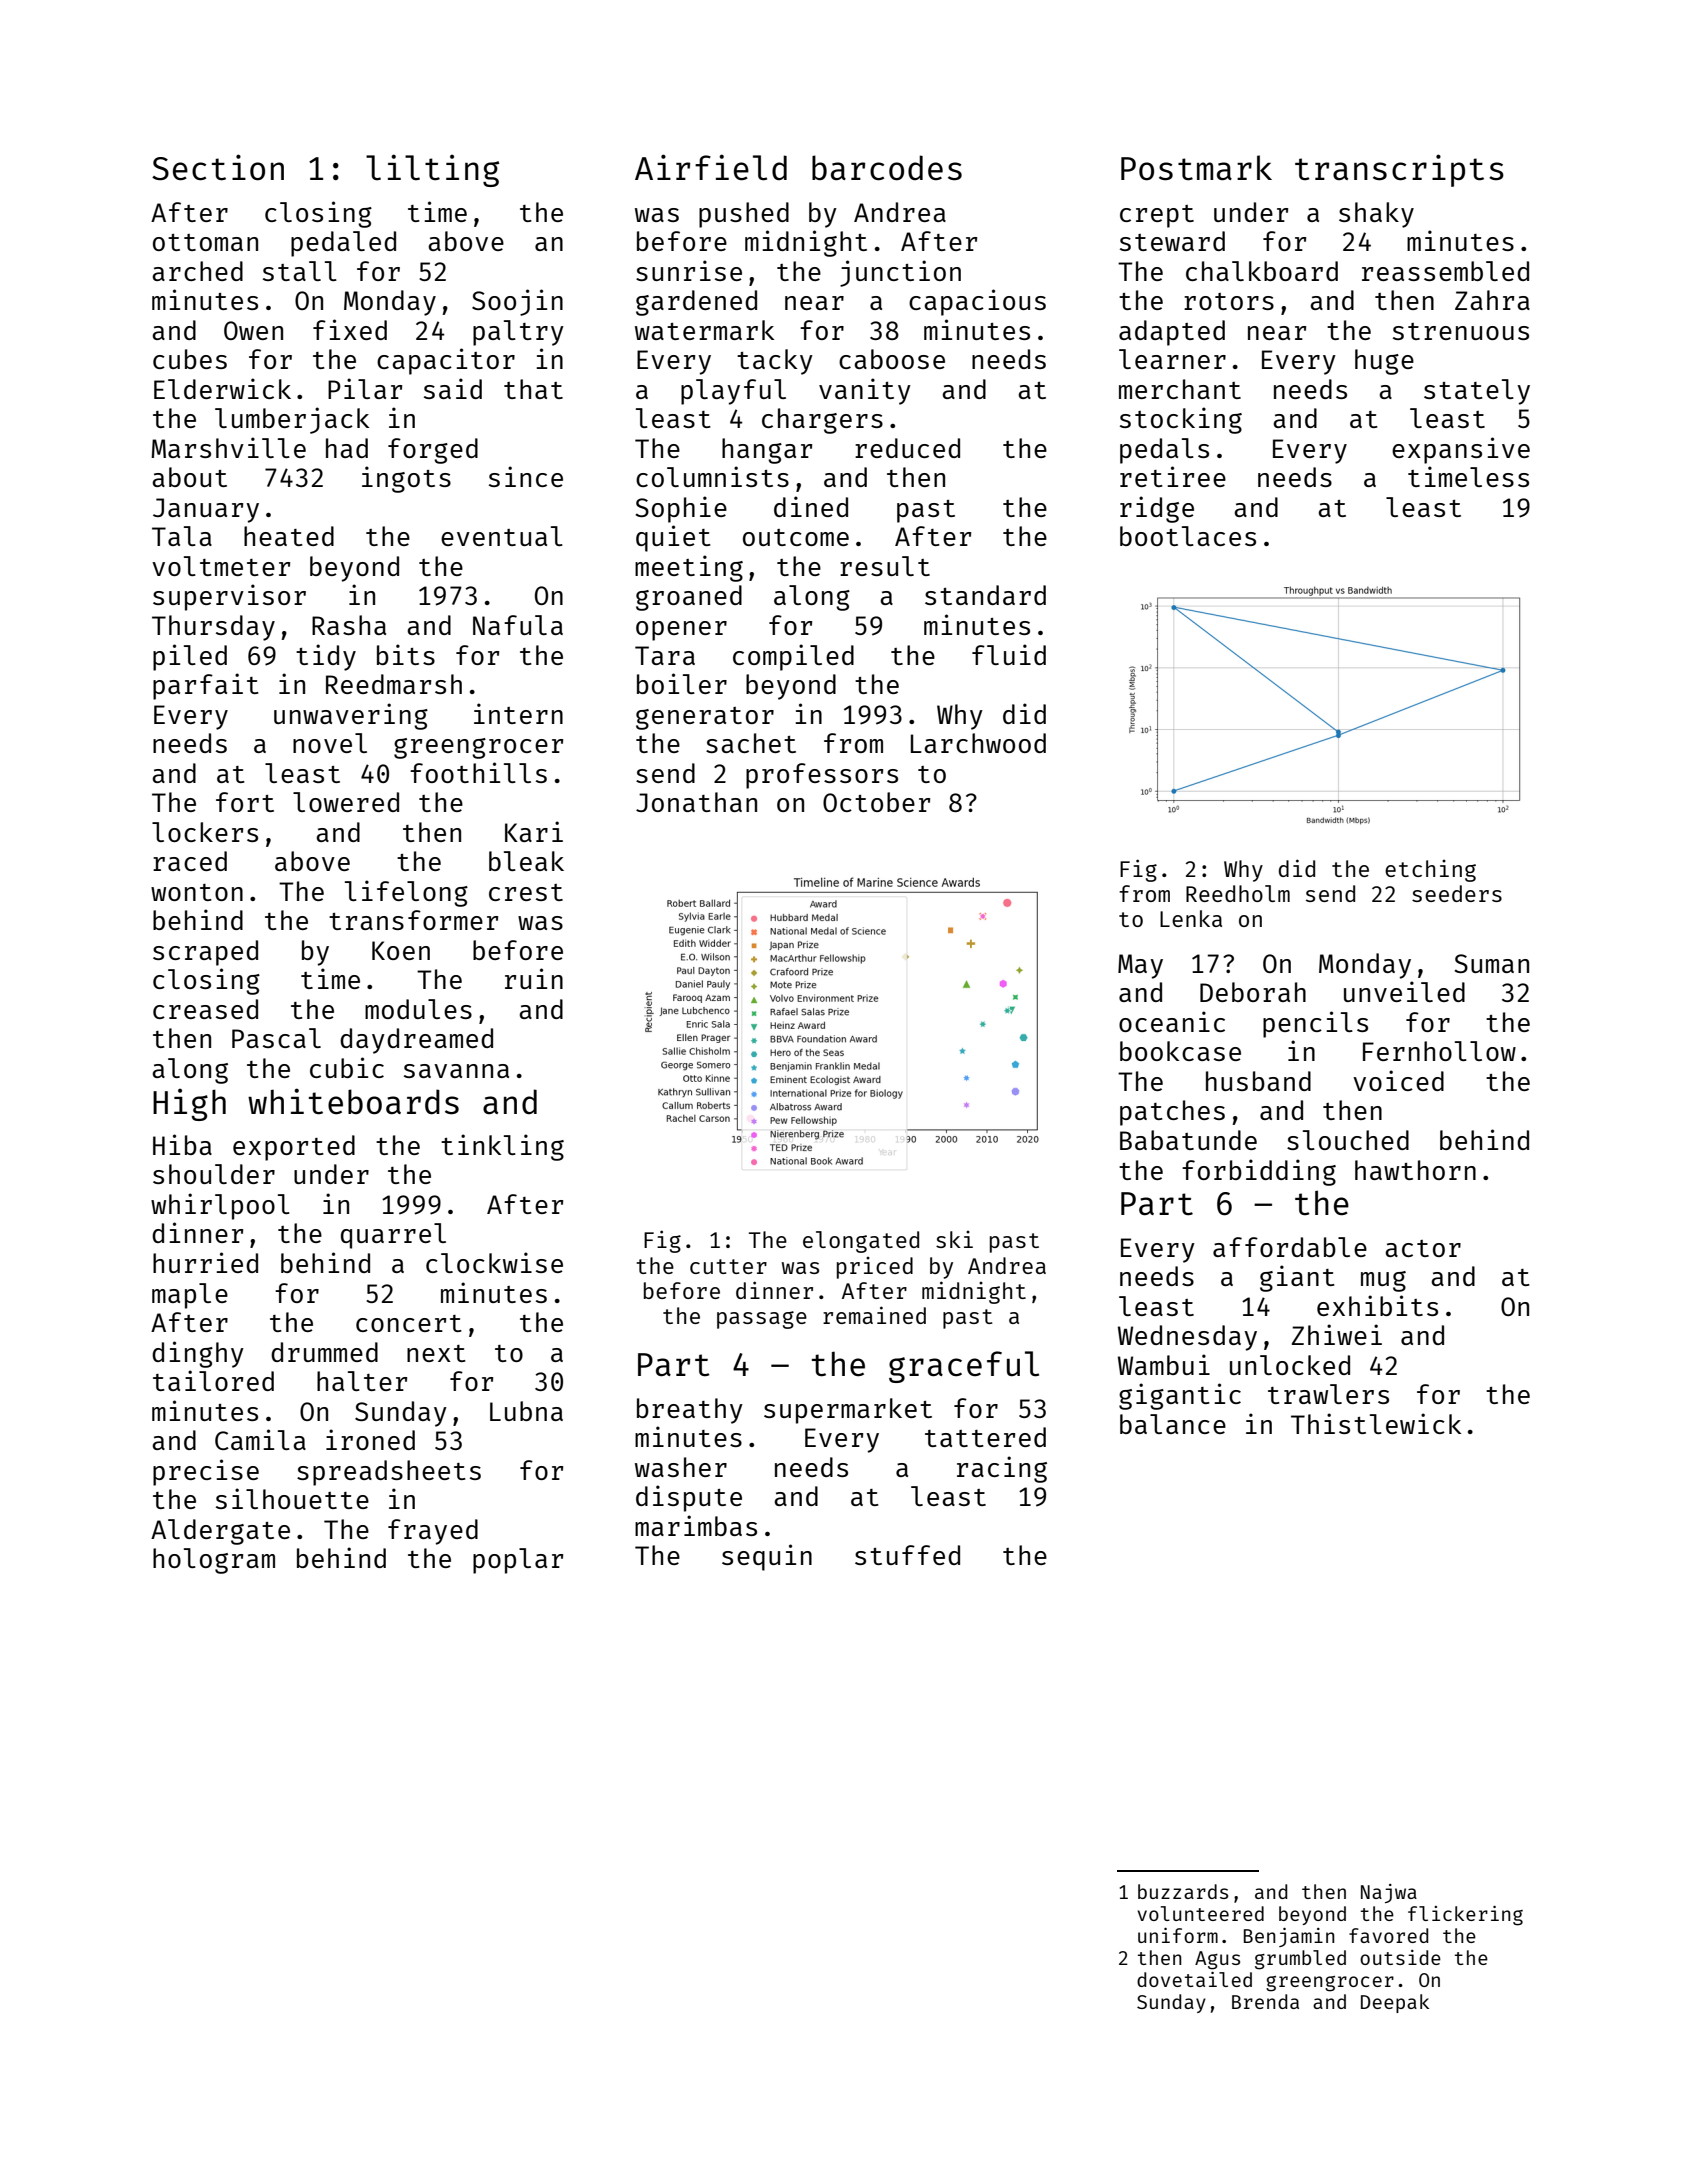 The height and width of the page is (2178, 1683). What do you see at coordinates (711, 167) in the page?
I see `Airfield` at bounding box center [711, 167].
